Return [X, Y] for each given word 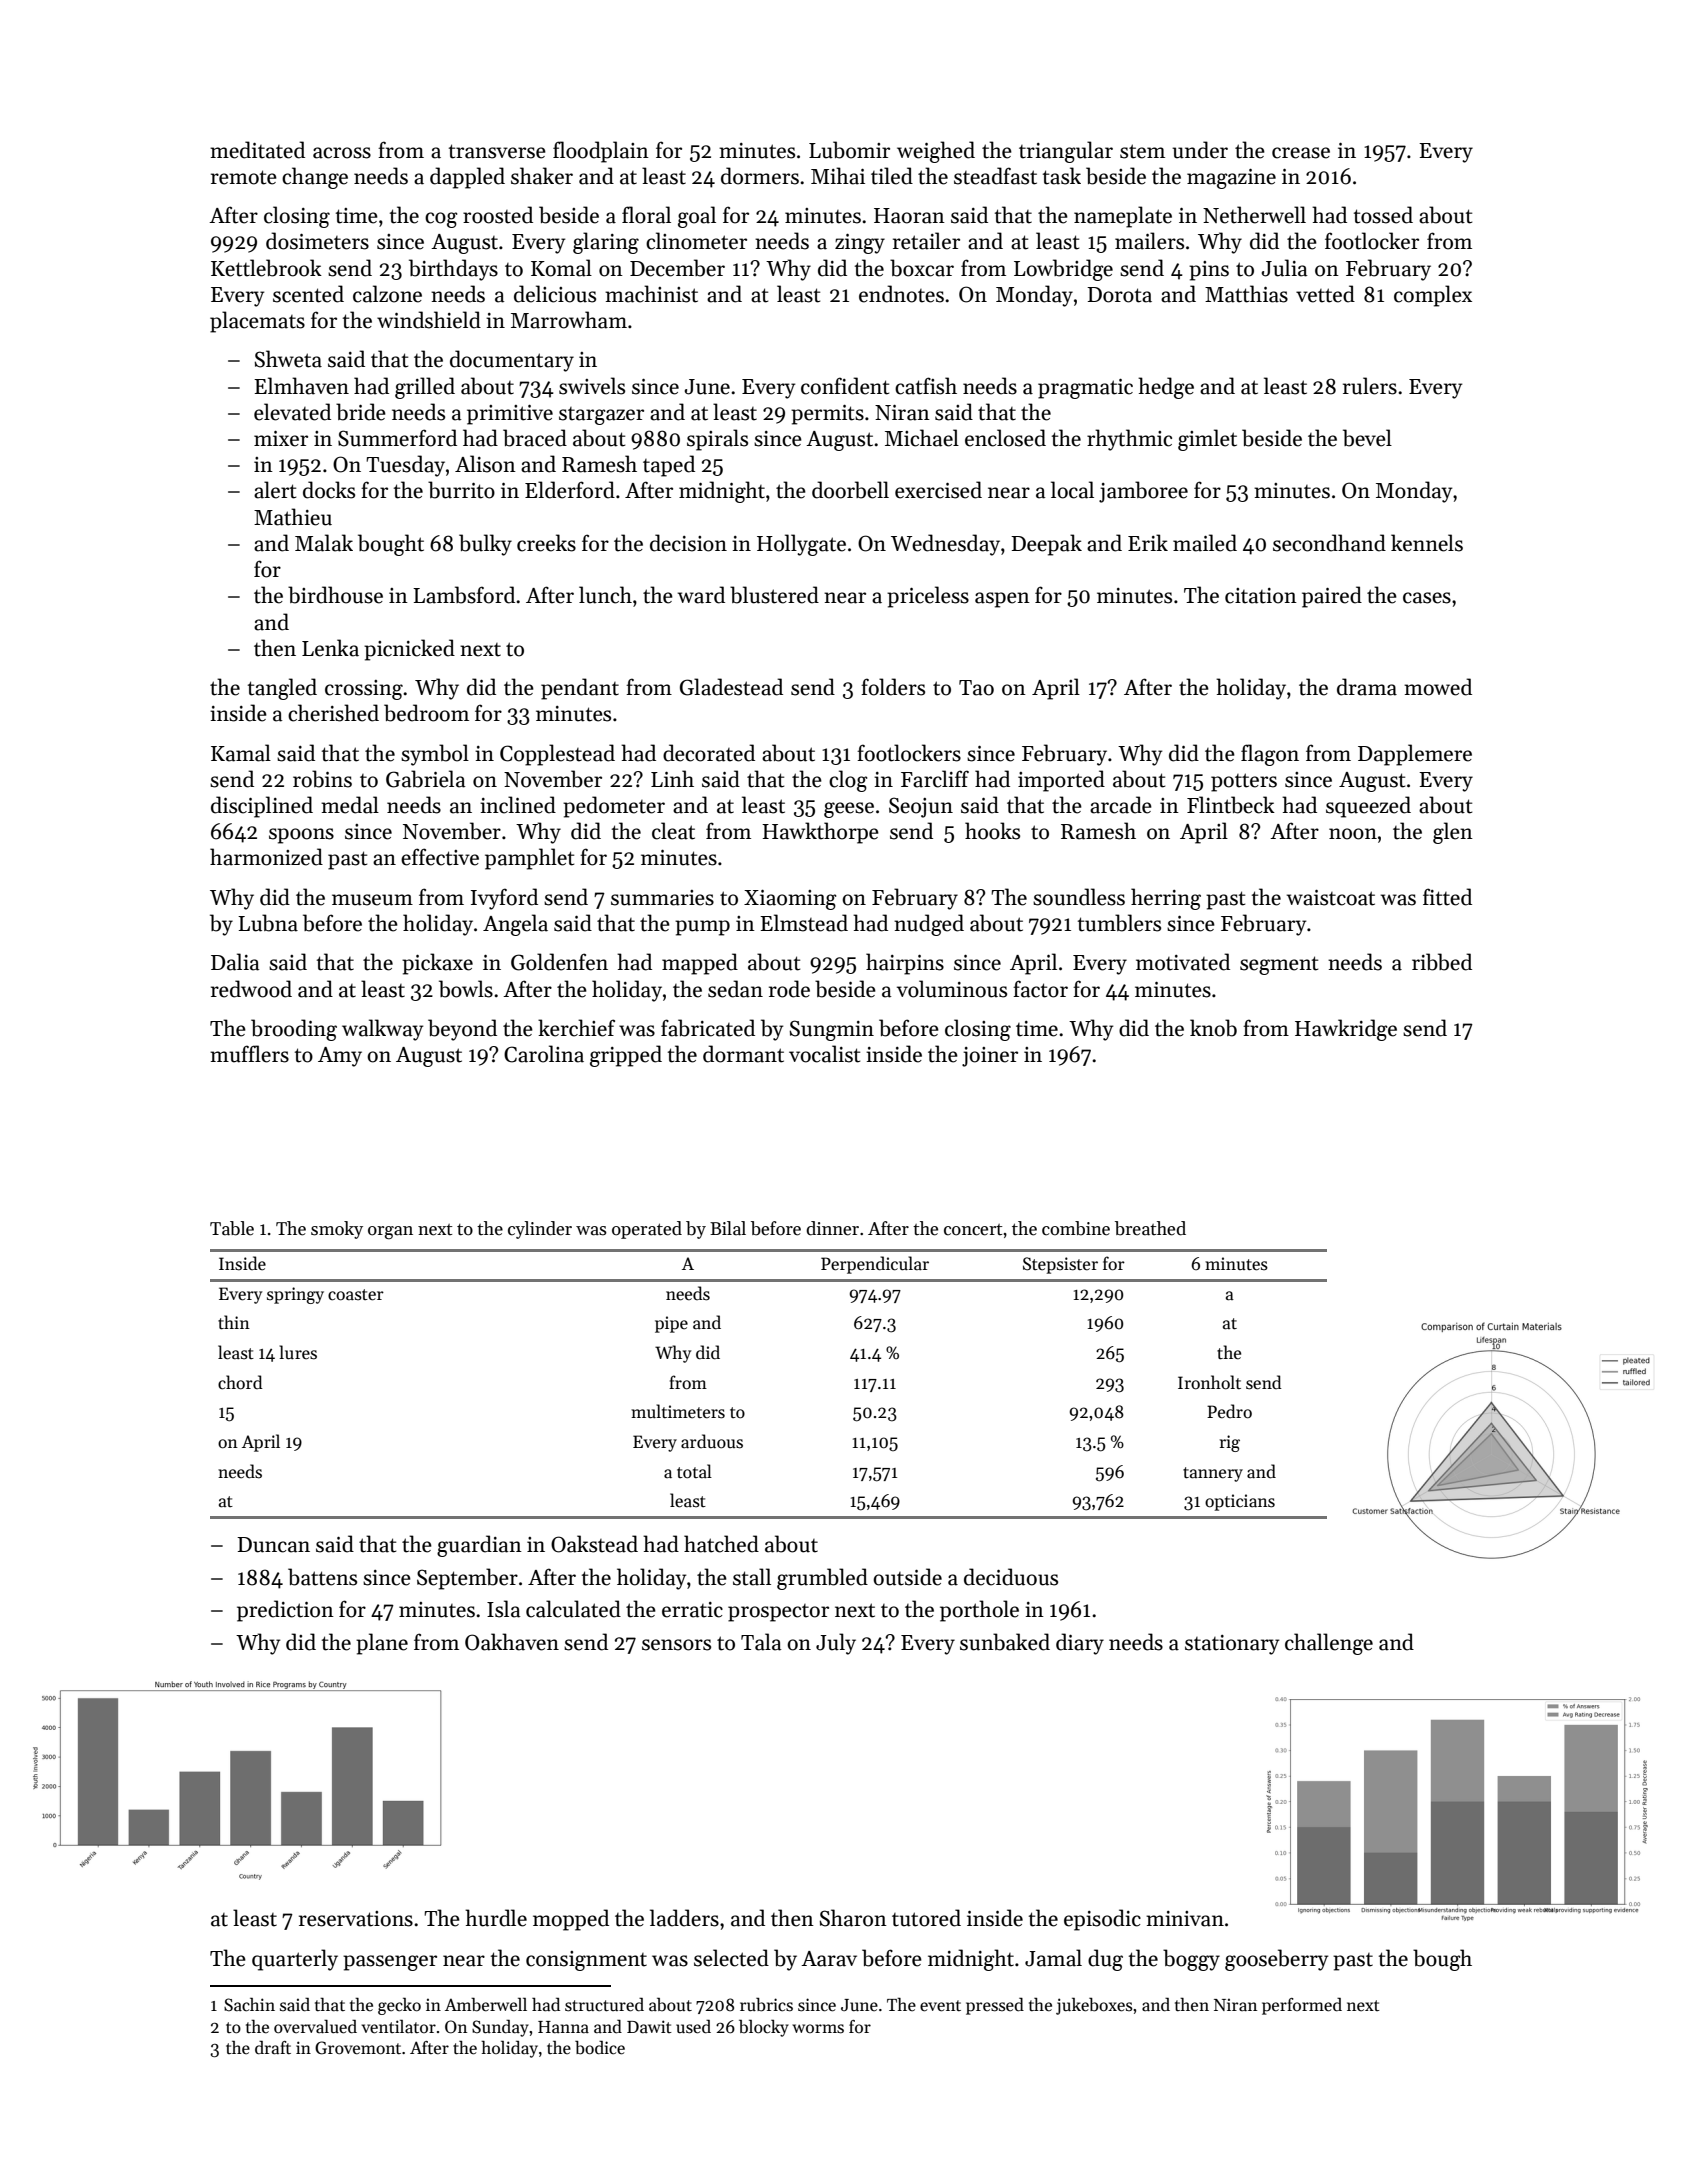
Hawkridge [1346, 1030]
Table [232, 1228]
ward [701, 595]
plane [382, 1644]
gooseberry [1276, 1960]
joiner [990, 1057]
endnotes [901, 294]
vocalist [824, 1054]
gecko [399, 2006]
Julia [1284, 268]
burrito [461, 490]
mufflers [249, 1054]
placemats [257, 322]
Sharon [853, 1918]
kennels [1427, 543]
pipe [671, 1324]
